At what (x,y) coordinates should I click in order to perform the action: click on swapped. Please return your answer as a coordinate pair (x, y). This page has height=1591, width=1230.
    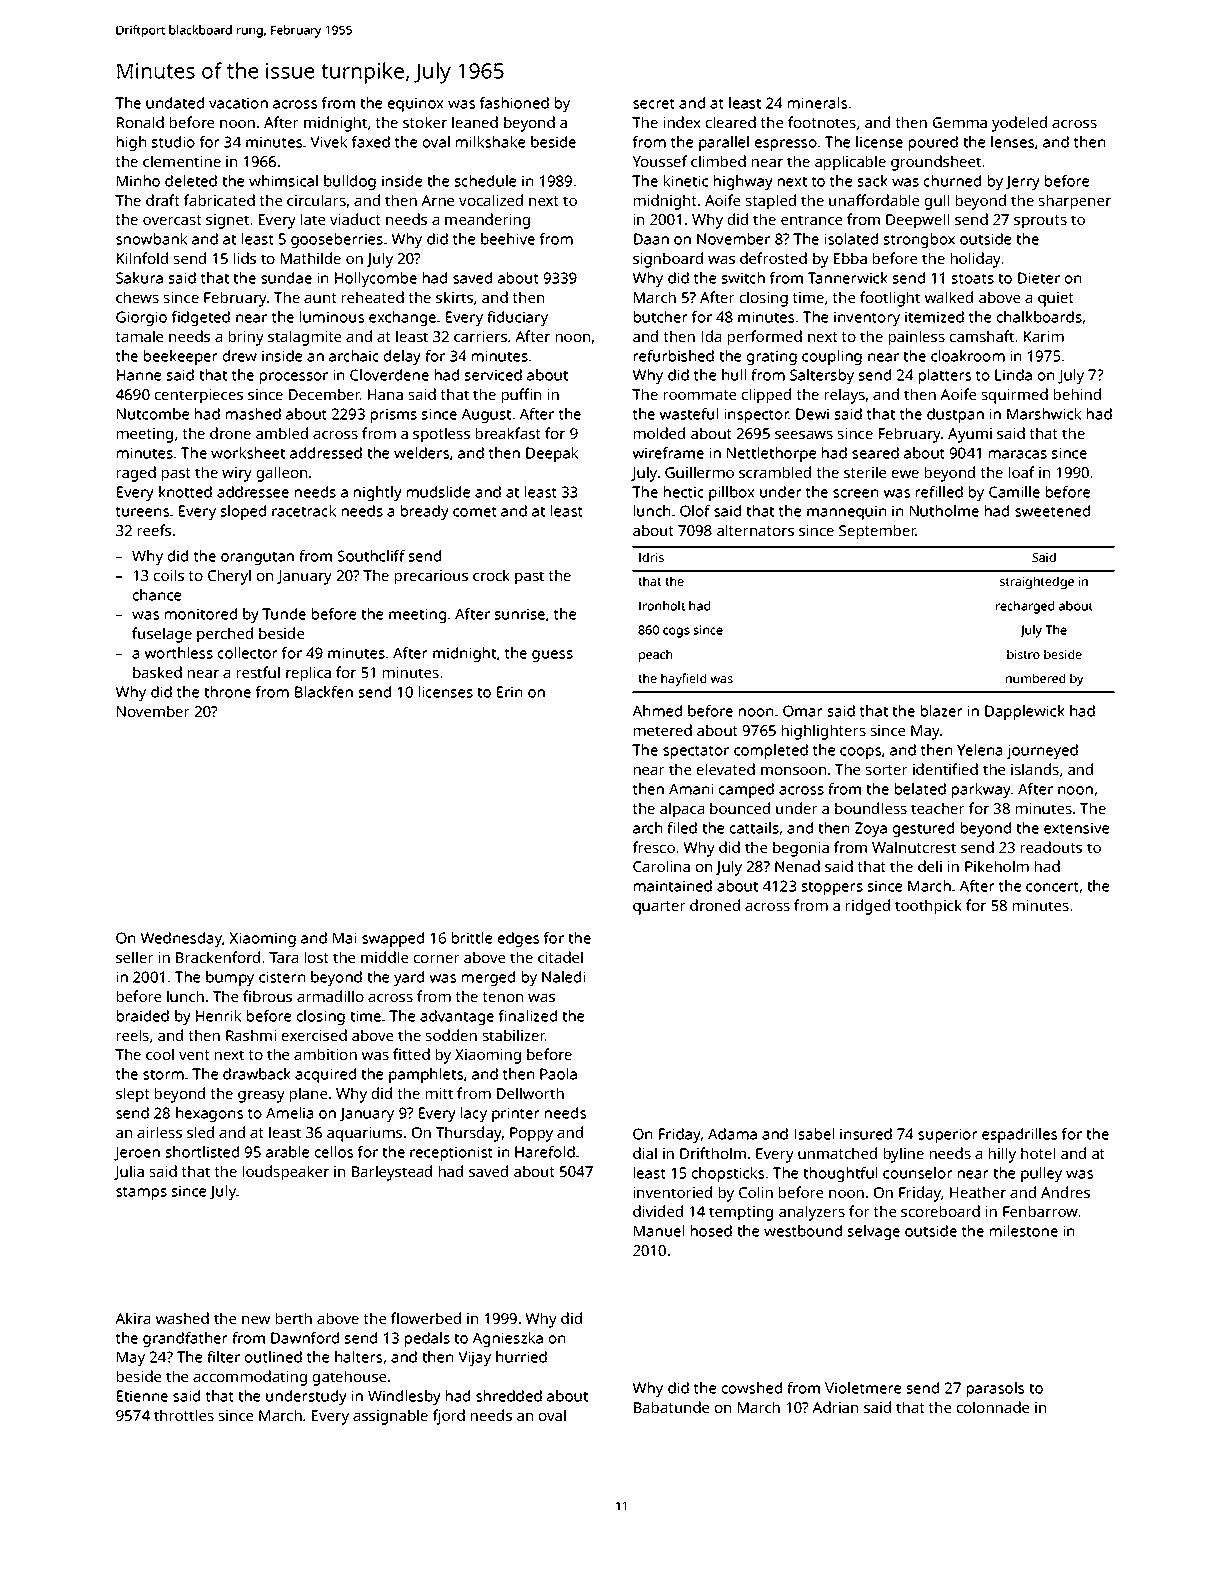
    Looking at the image, I should click on (393, 939).
